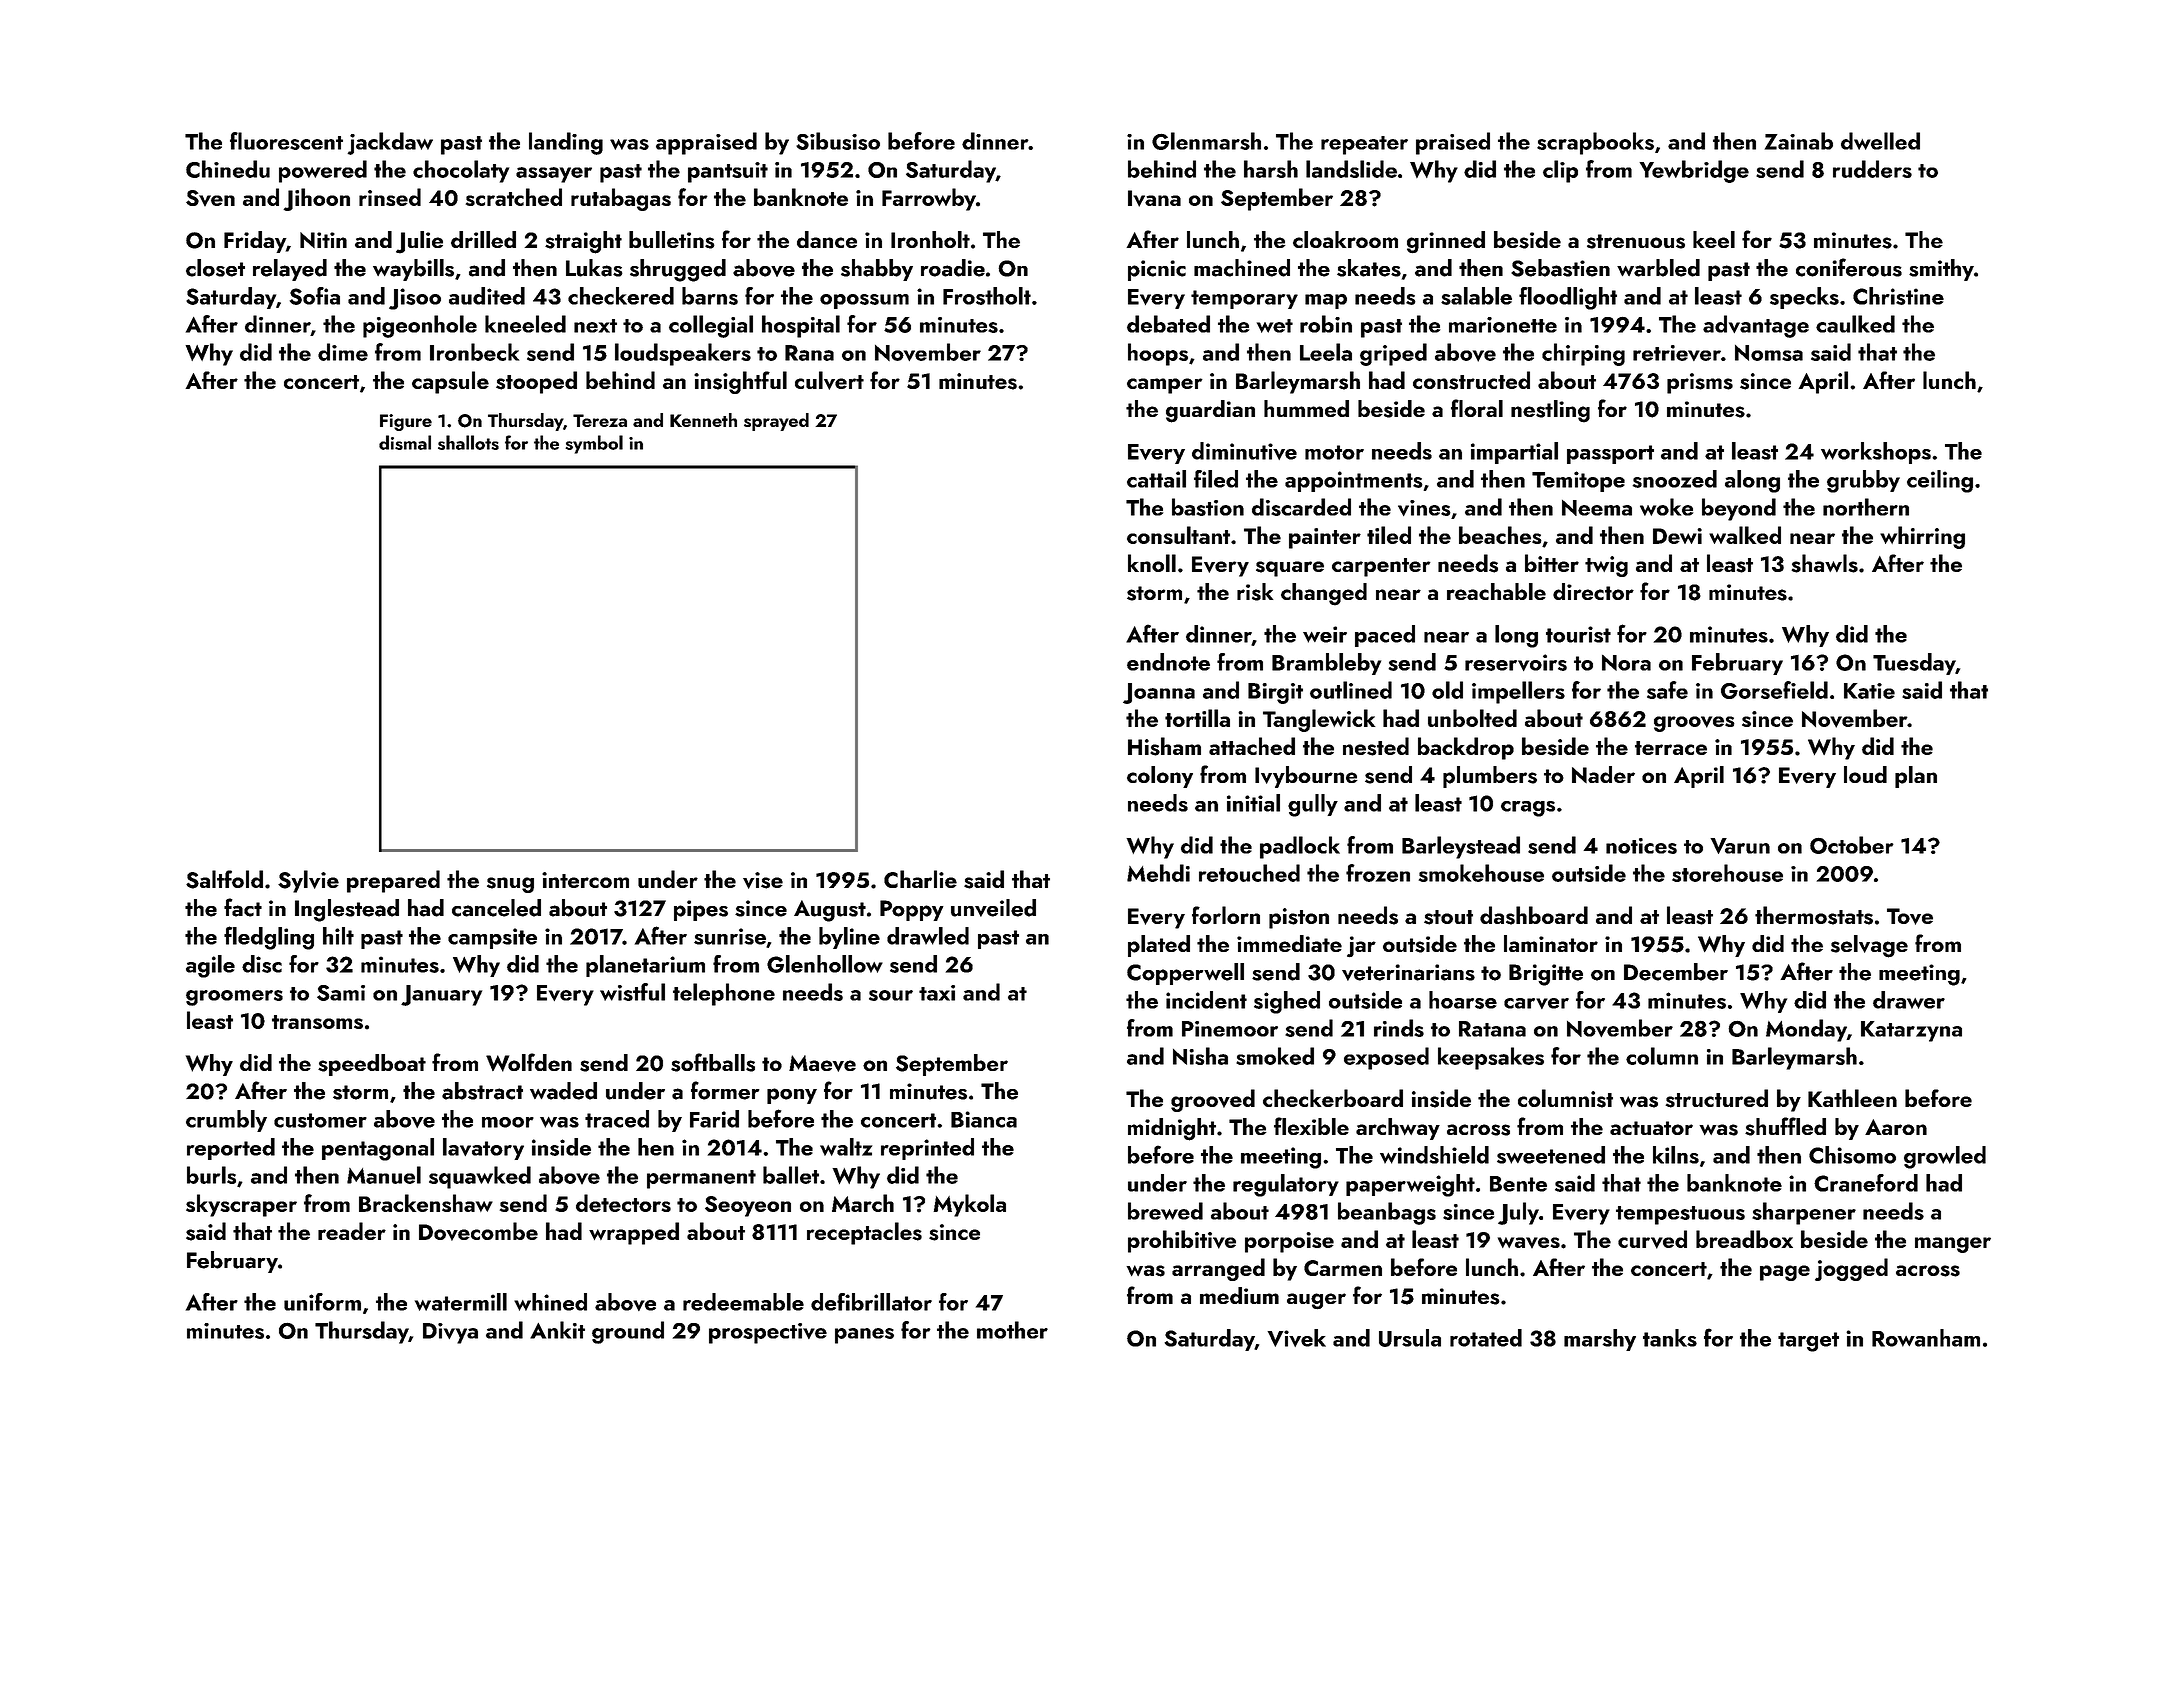 The image size is (2178, 1683). I want to click on mother, so click(1012, 1330).
